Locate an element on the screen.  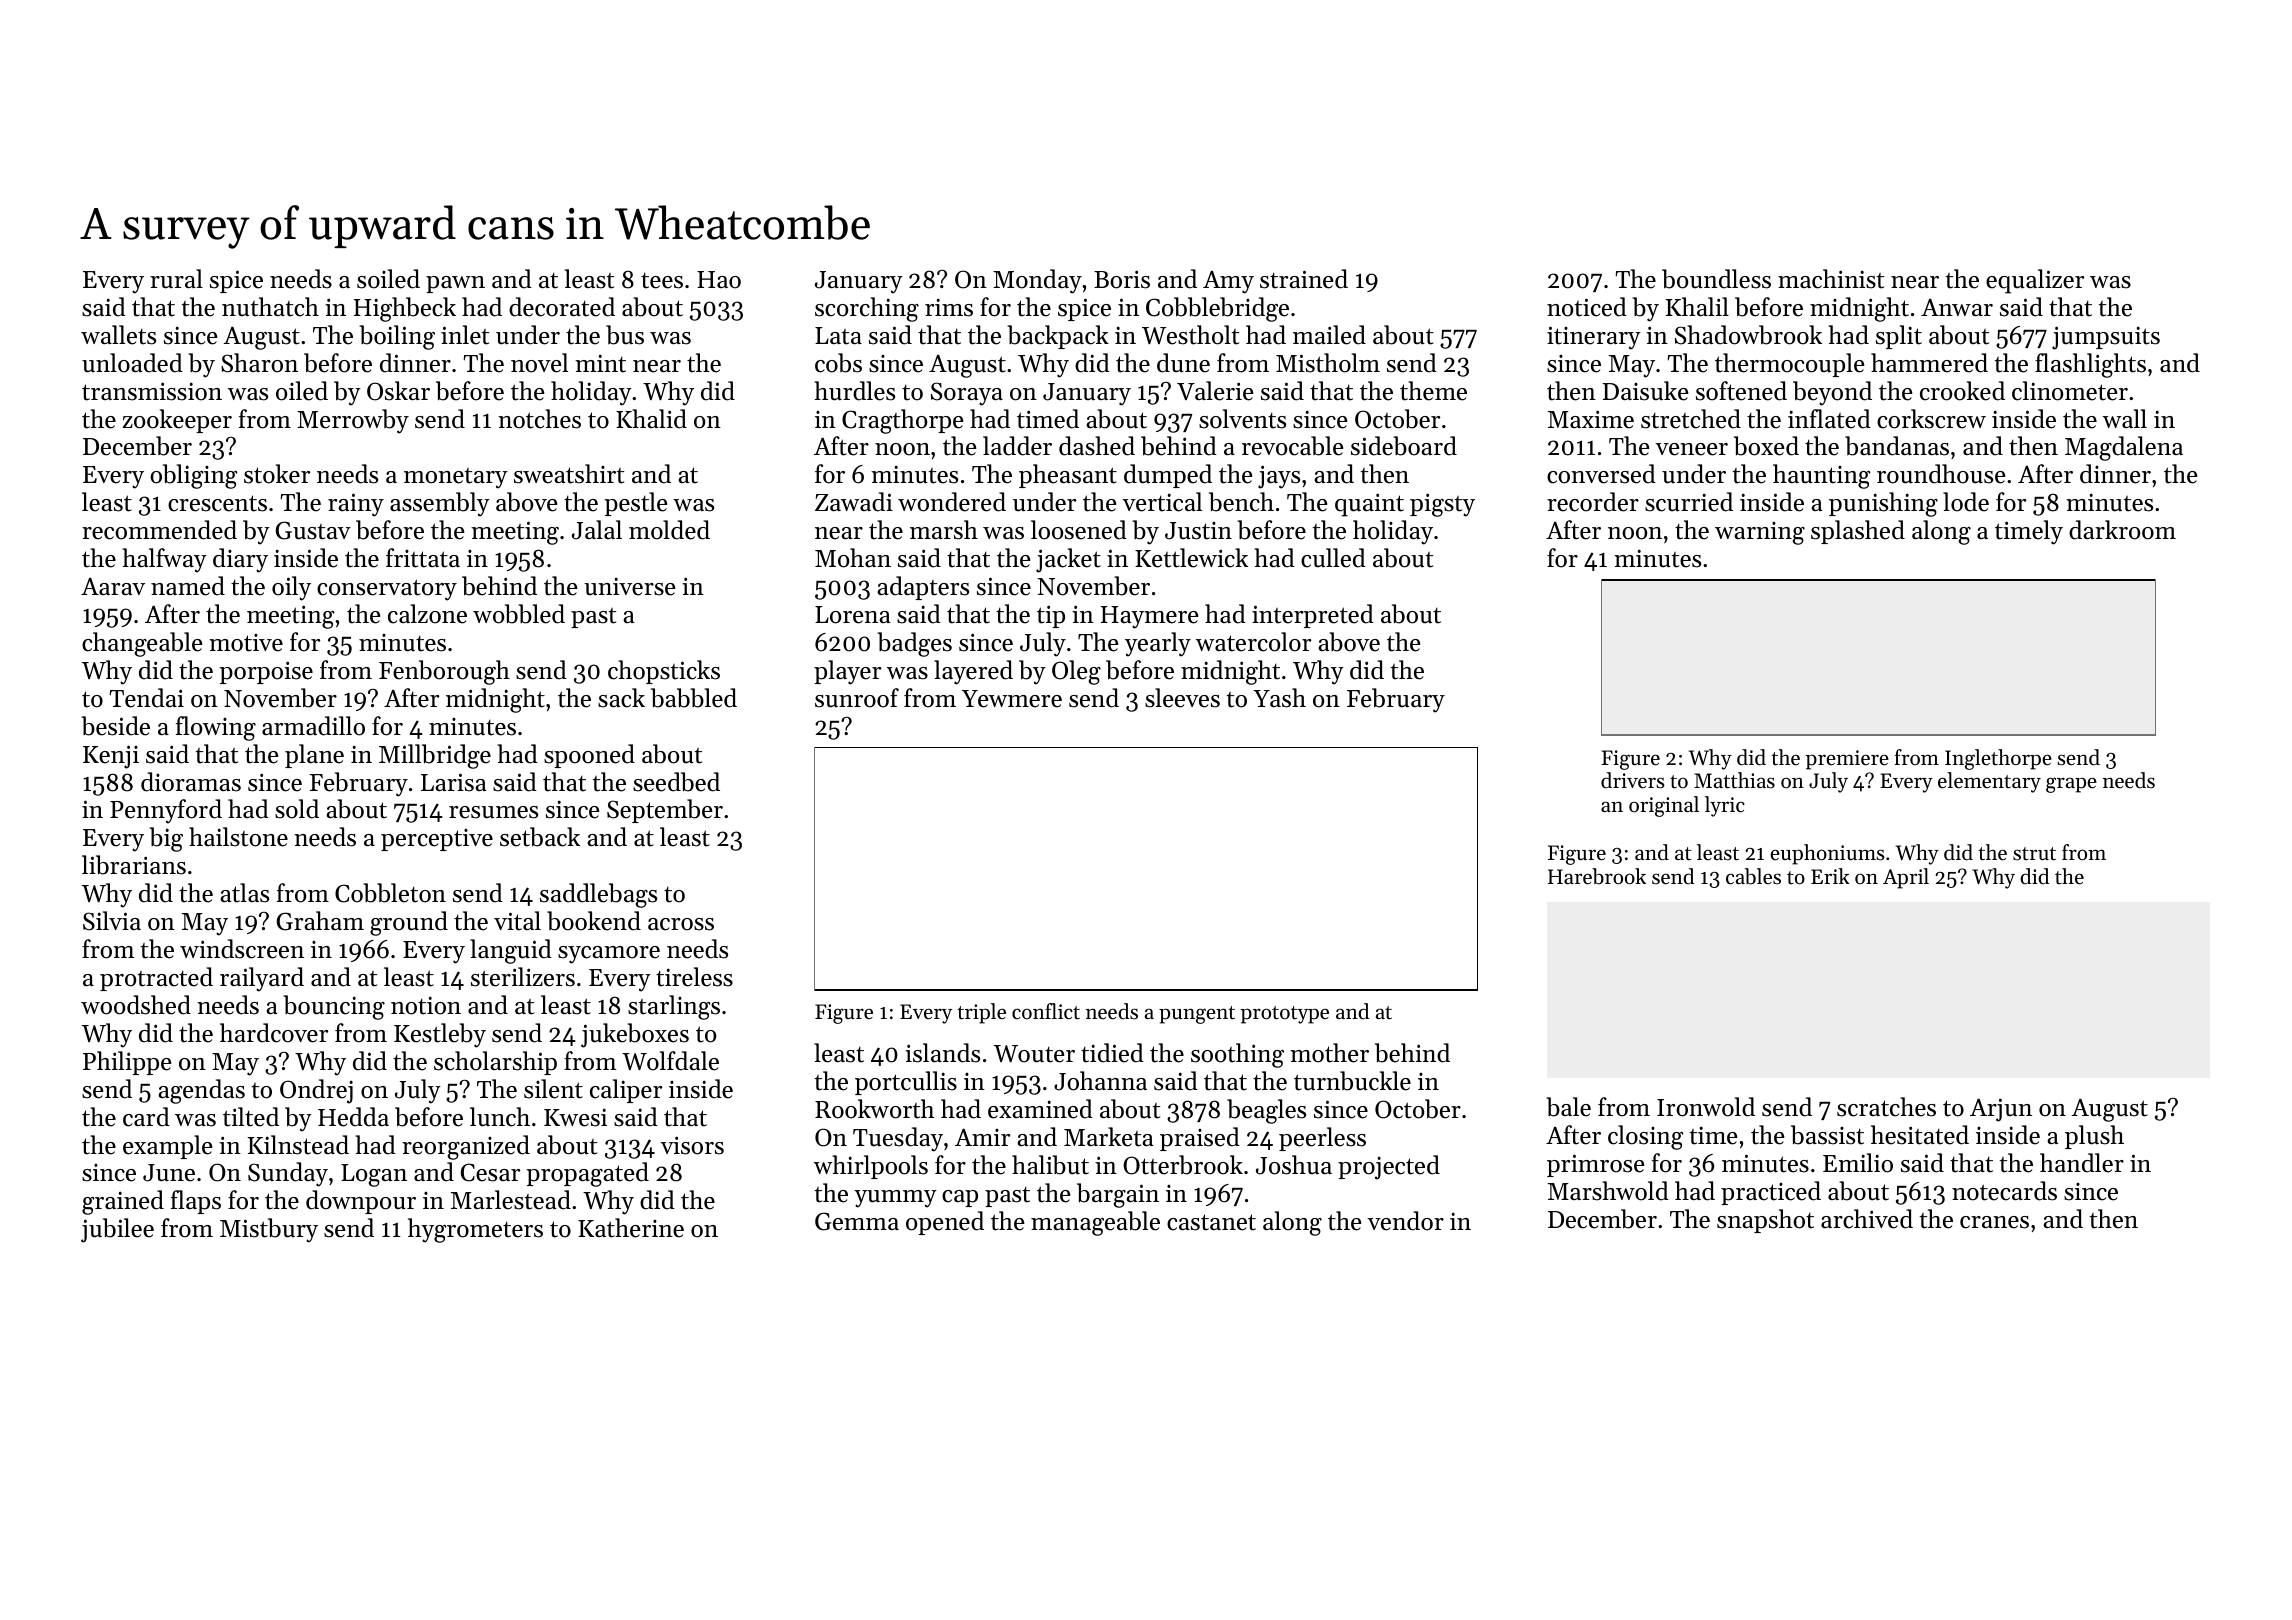
lunch is located at coordinates (500, 1117).
